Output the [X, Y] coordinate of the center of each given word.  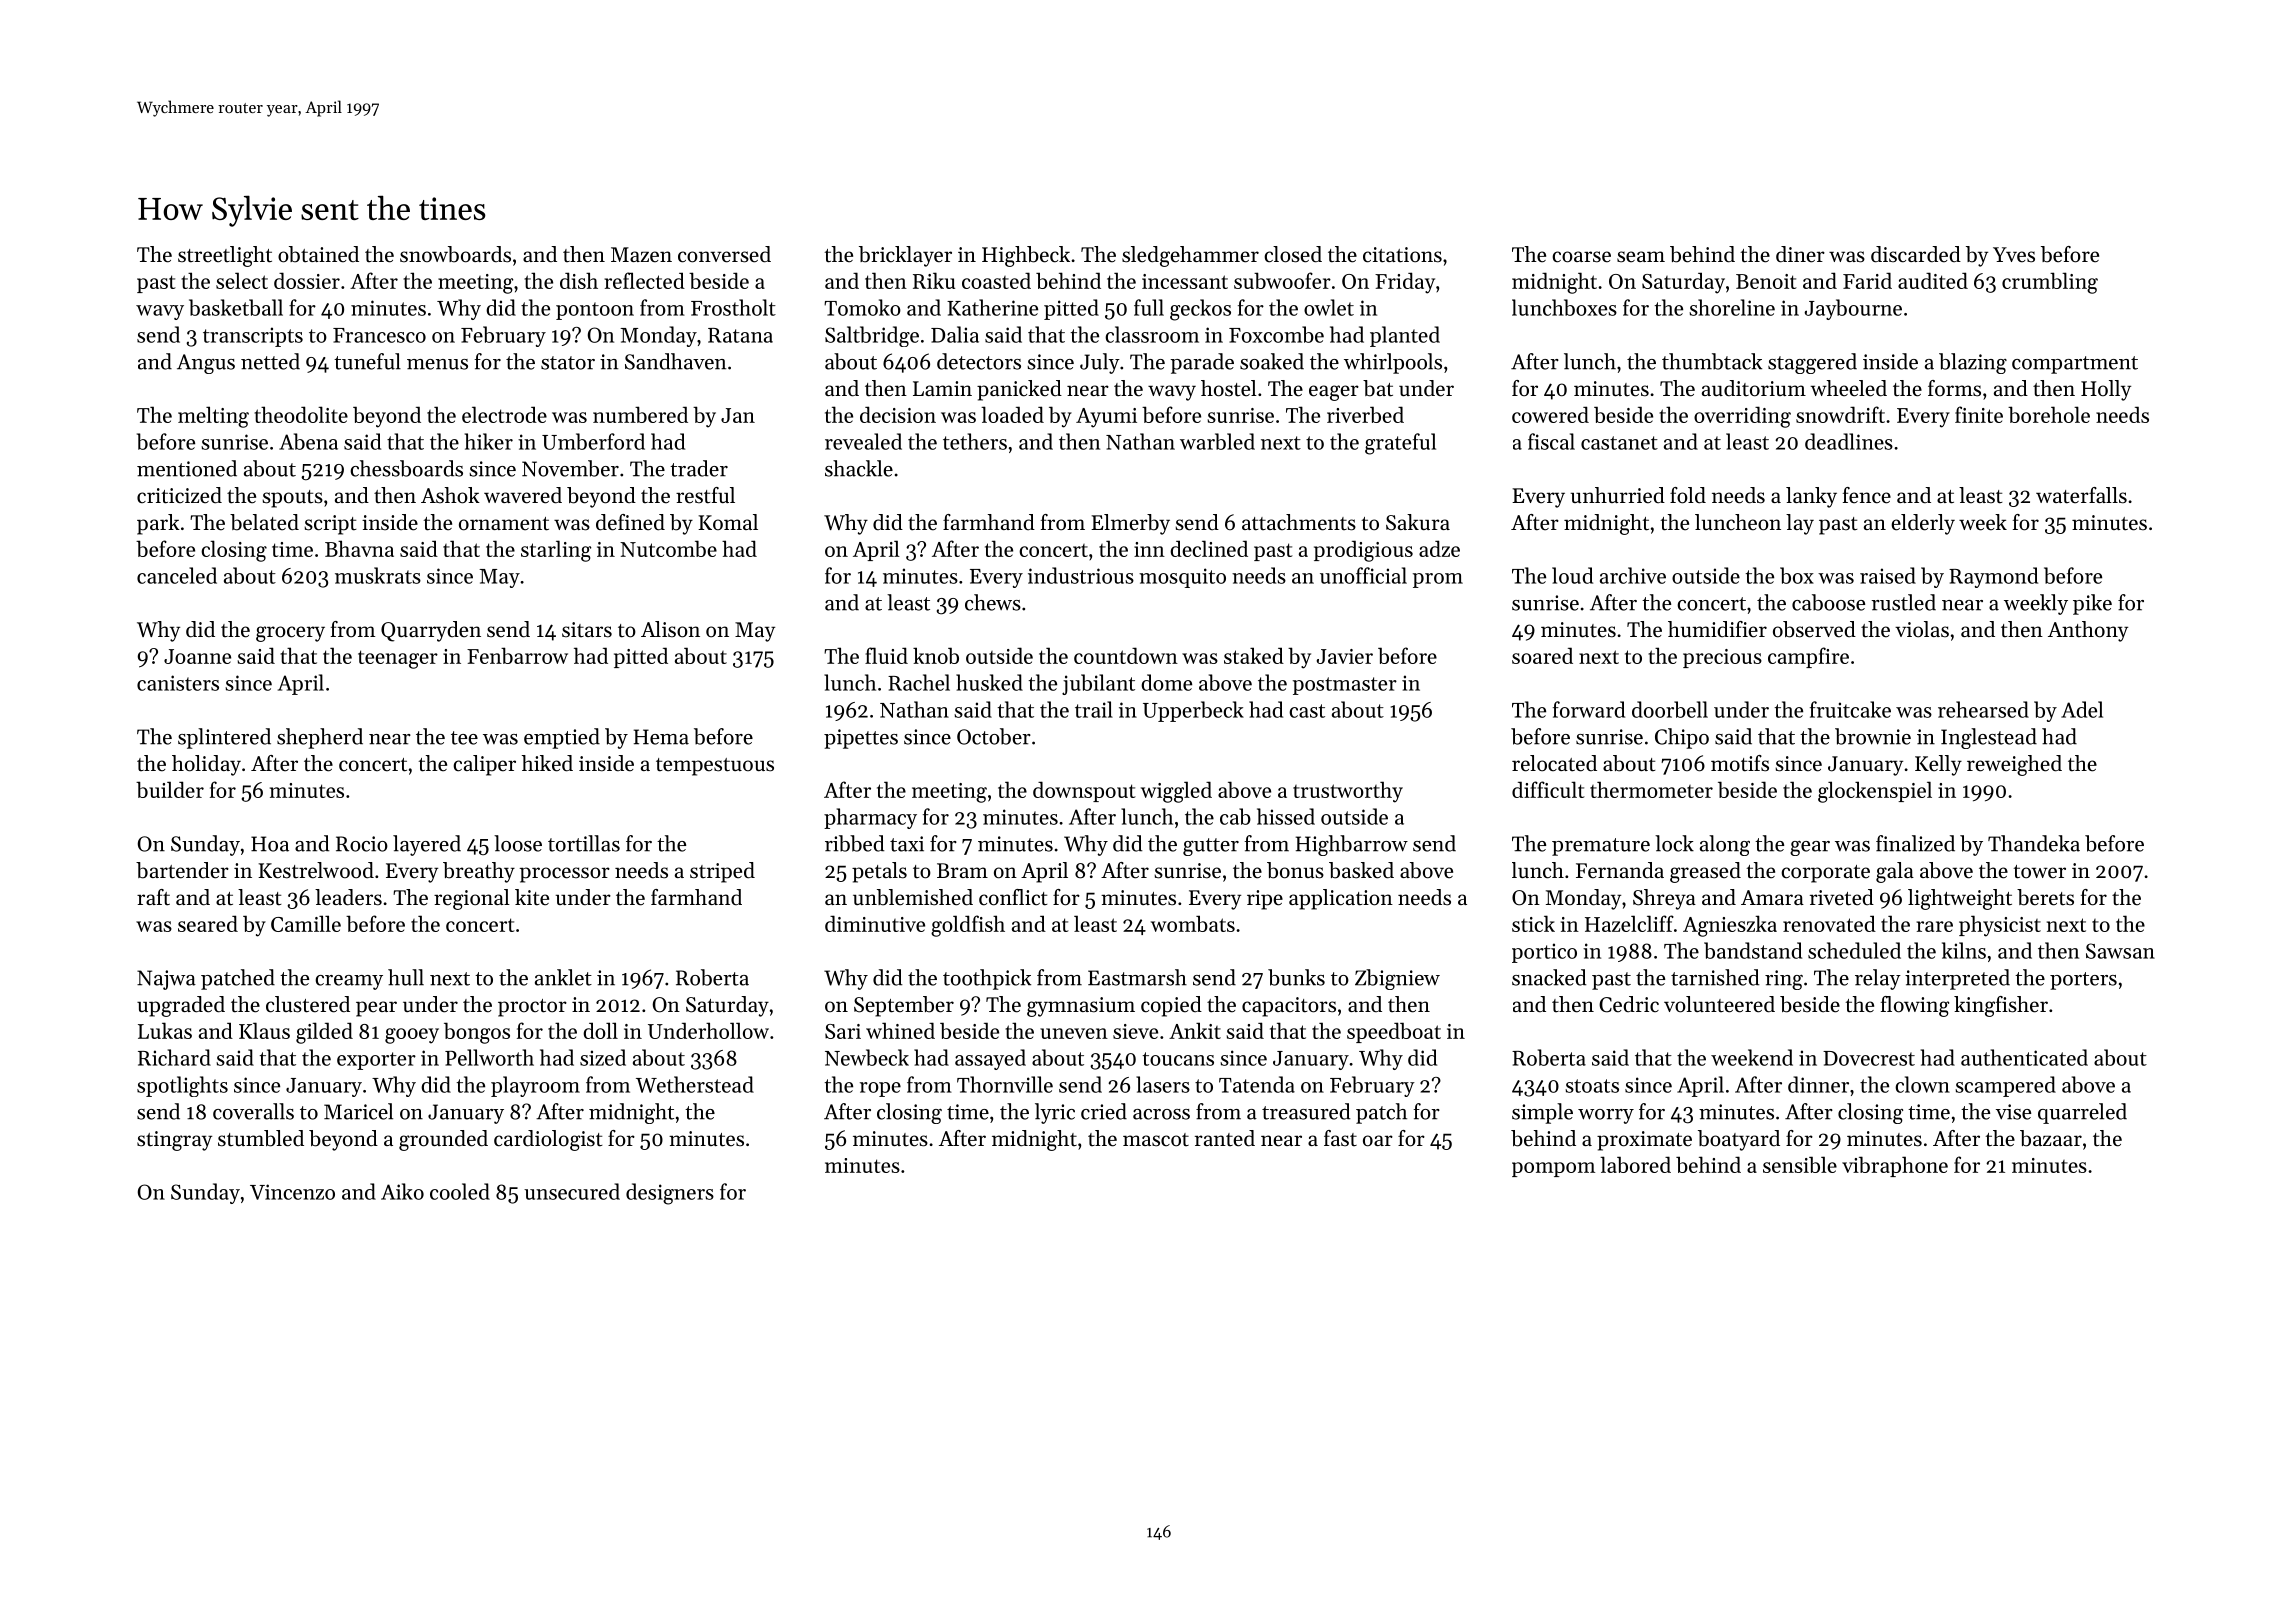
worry [1606, 1116]
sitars [587, 630]
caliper [484, 765]
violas [1922, 629]
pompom [1553, 1169]
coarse [1581, 257]
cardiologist [548, 1140]
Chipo [1682, 738]
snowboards [455, 254]
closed [1293, 254]
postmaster [1345, 686]
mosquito [1182, 578]
